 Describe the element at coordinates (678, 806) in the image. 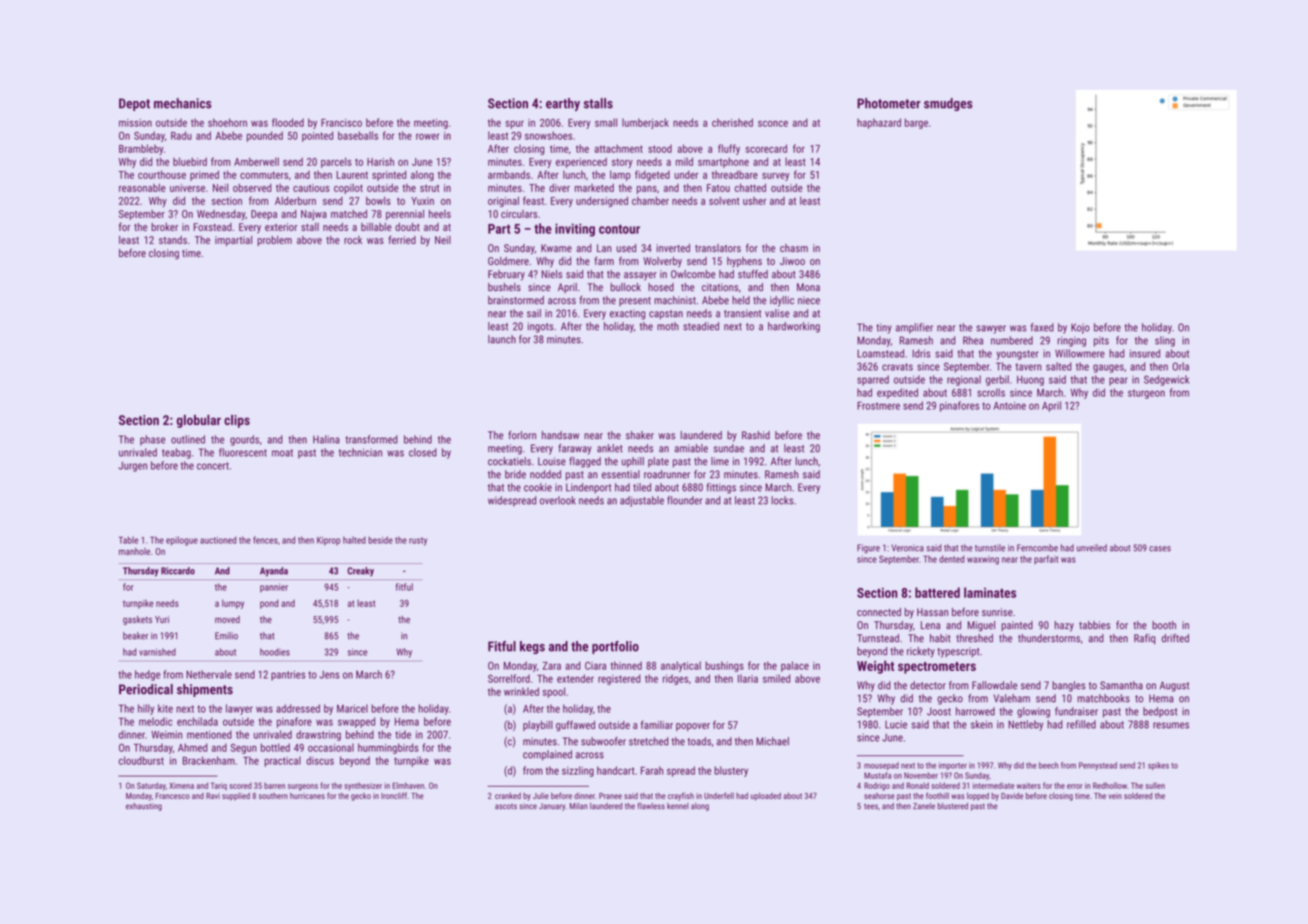

I see `kennel` at that location.
